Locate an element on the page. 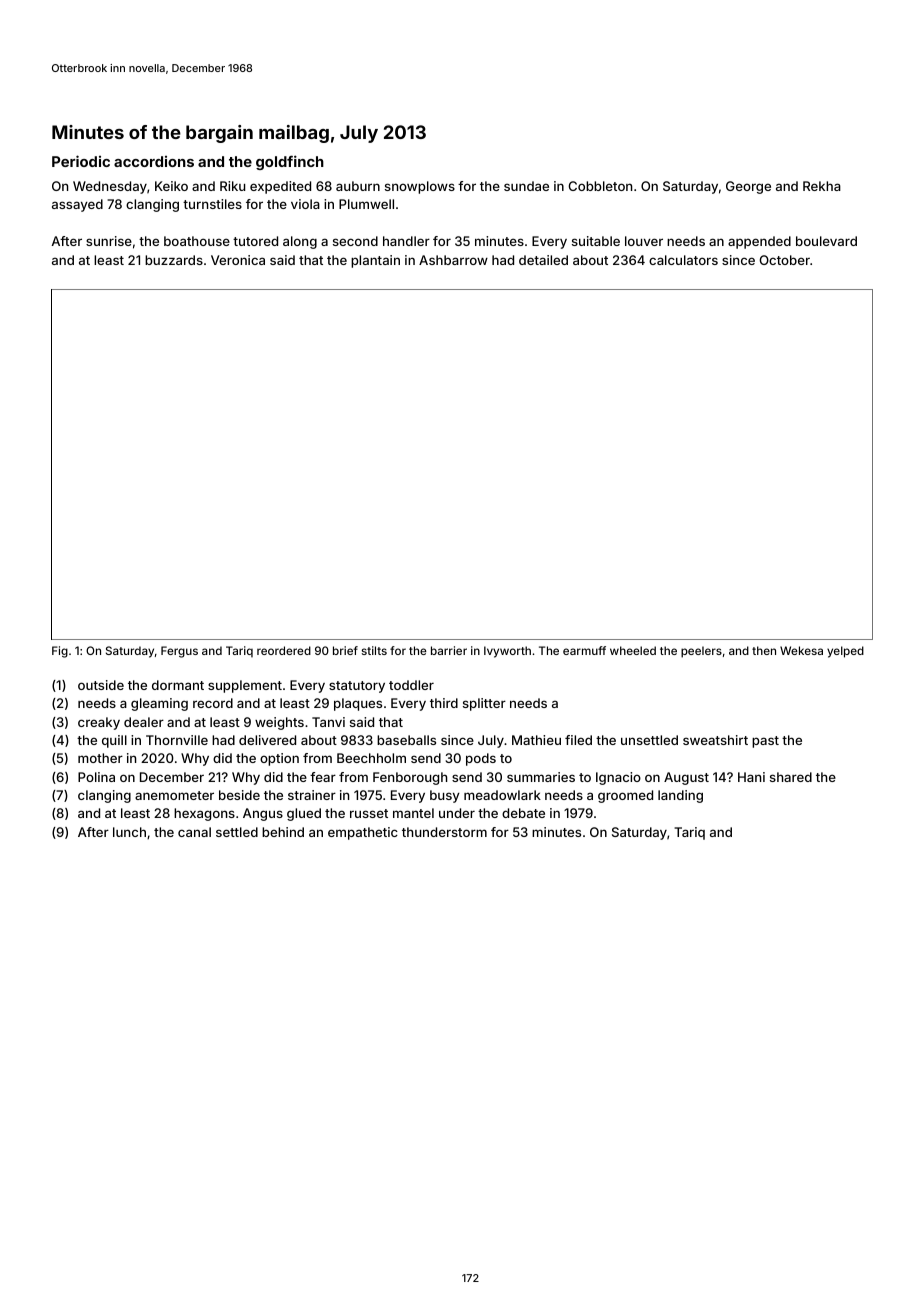 This page has height=1308, width=924. canal is located at coordinates (194, 832).
